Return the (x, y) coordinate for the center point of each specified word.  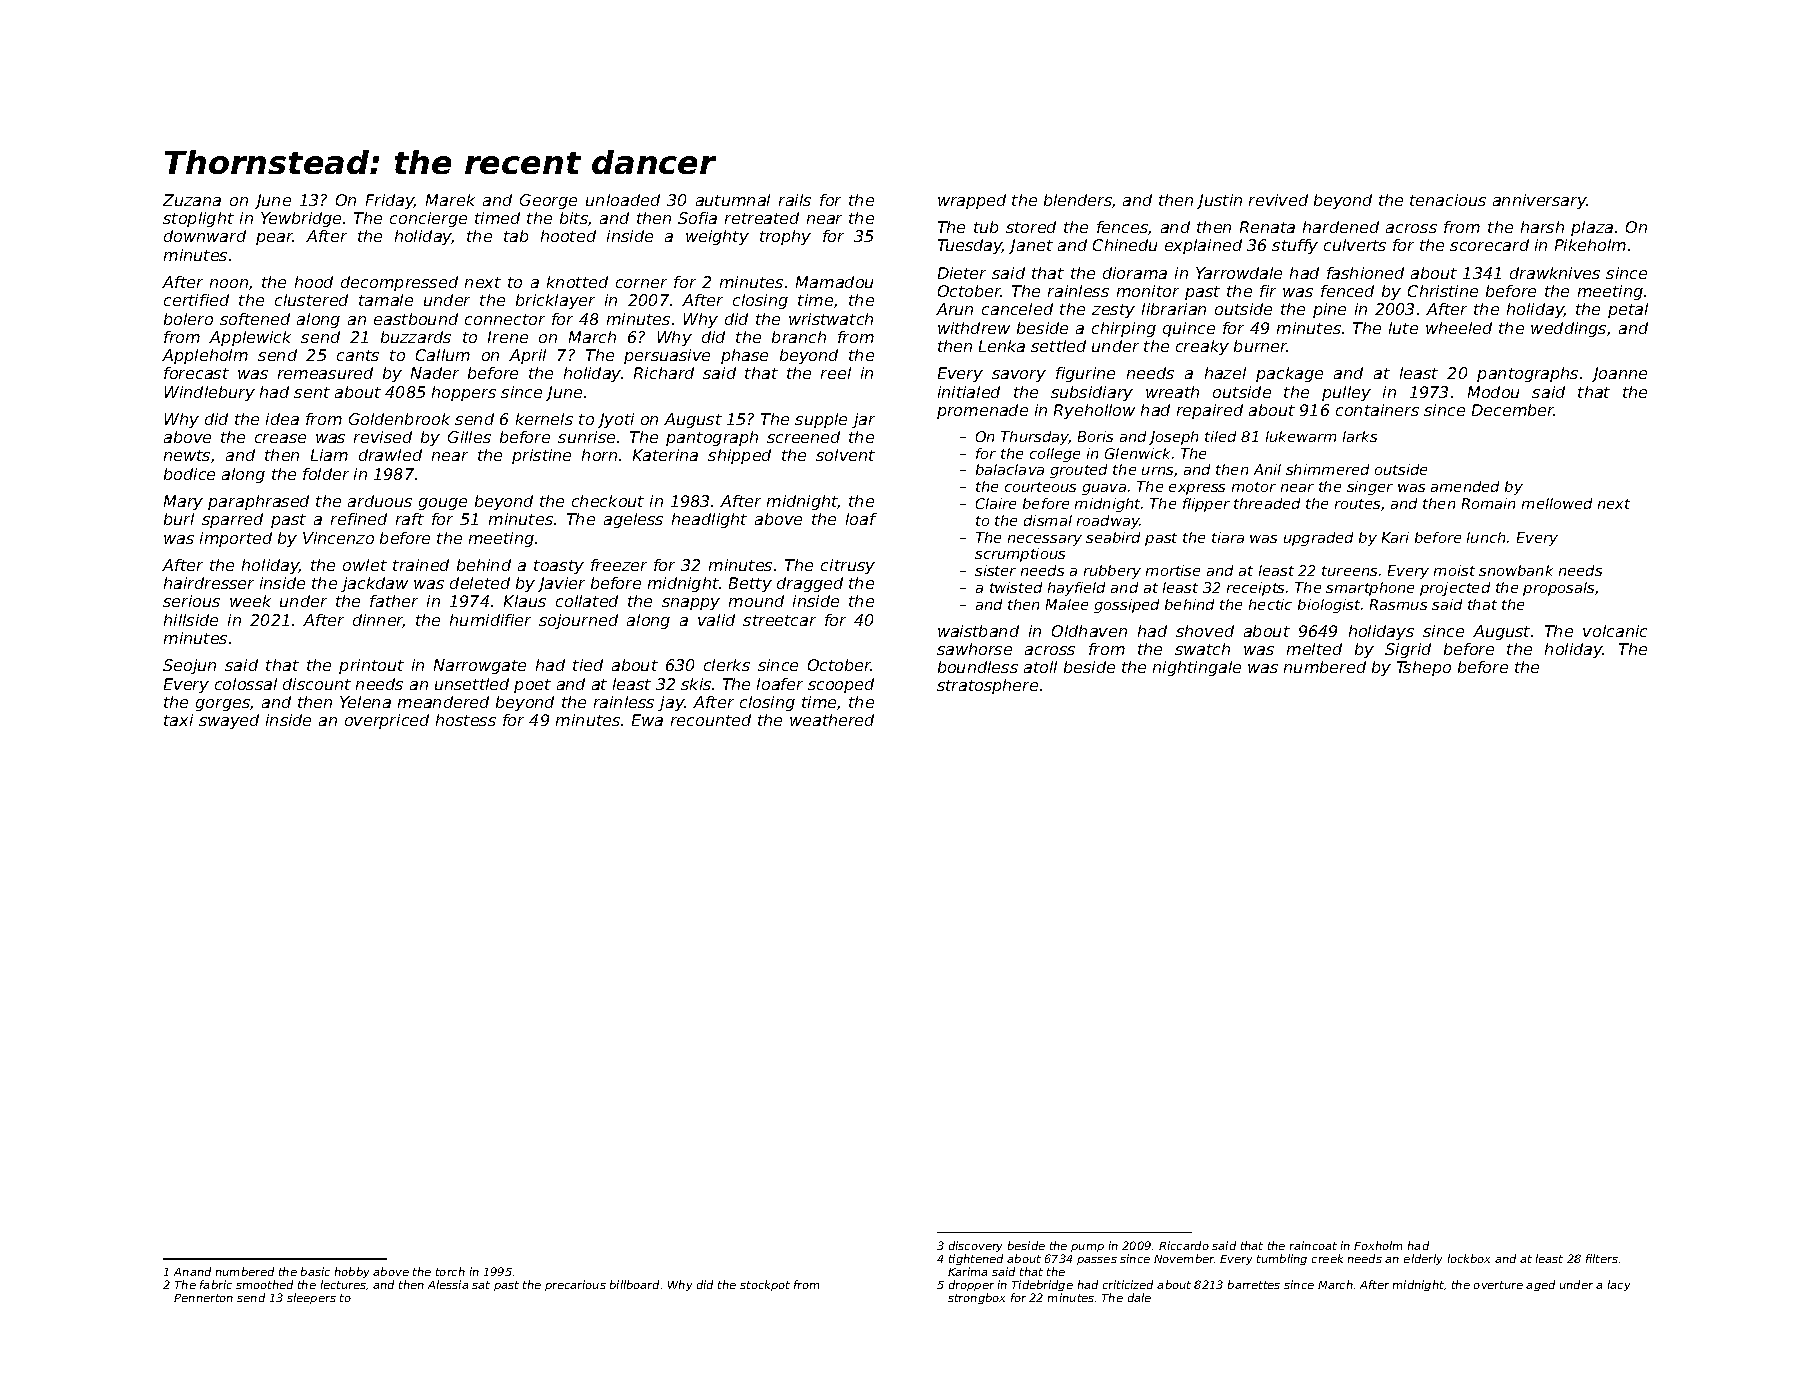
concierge (428, 219)
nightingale (1197, 668)
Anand (192, 1271)
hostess (466, 720)
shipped (739, 456)
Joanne (1619, 374)
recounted (711, 720)
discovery (975, 1246)
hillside (191, 620)
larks (1360, 436)
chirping (1124, 329)
